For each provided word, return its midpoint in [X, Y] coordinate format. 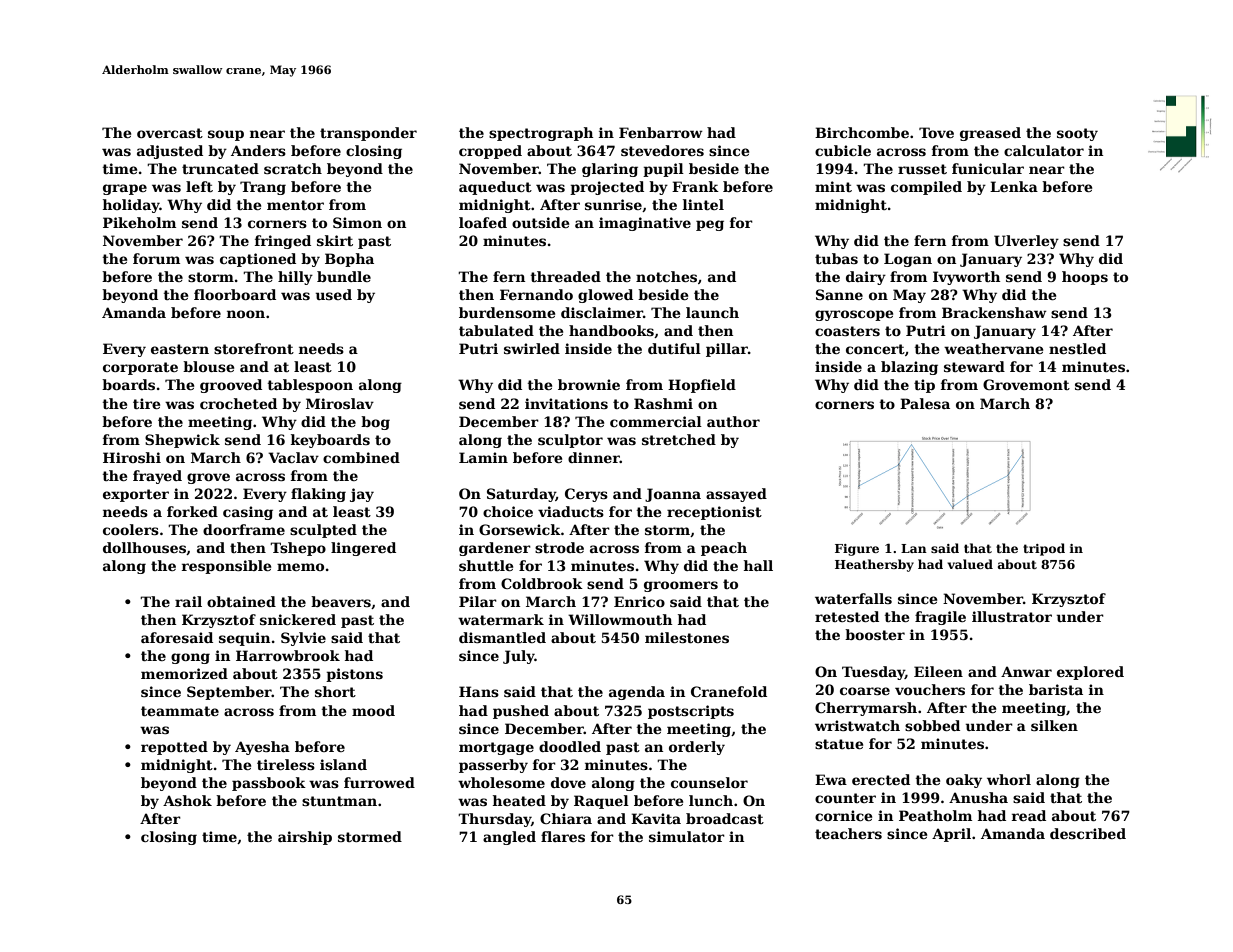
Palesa [925, 403]
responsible [226, 567]
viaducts [571, 511]
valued [970, 564]
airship [305, 838]
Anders [258, 150]
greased [990, 134]
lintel [703, 204]
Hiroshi [132, 457]
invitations [566, 403]
